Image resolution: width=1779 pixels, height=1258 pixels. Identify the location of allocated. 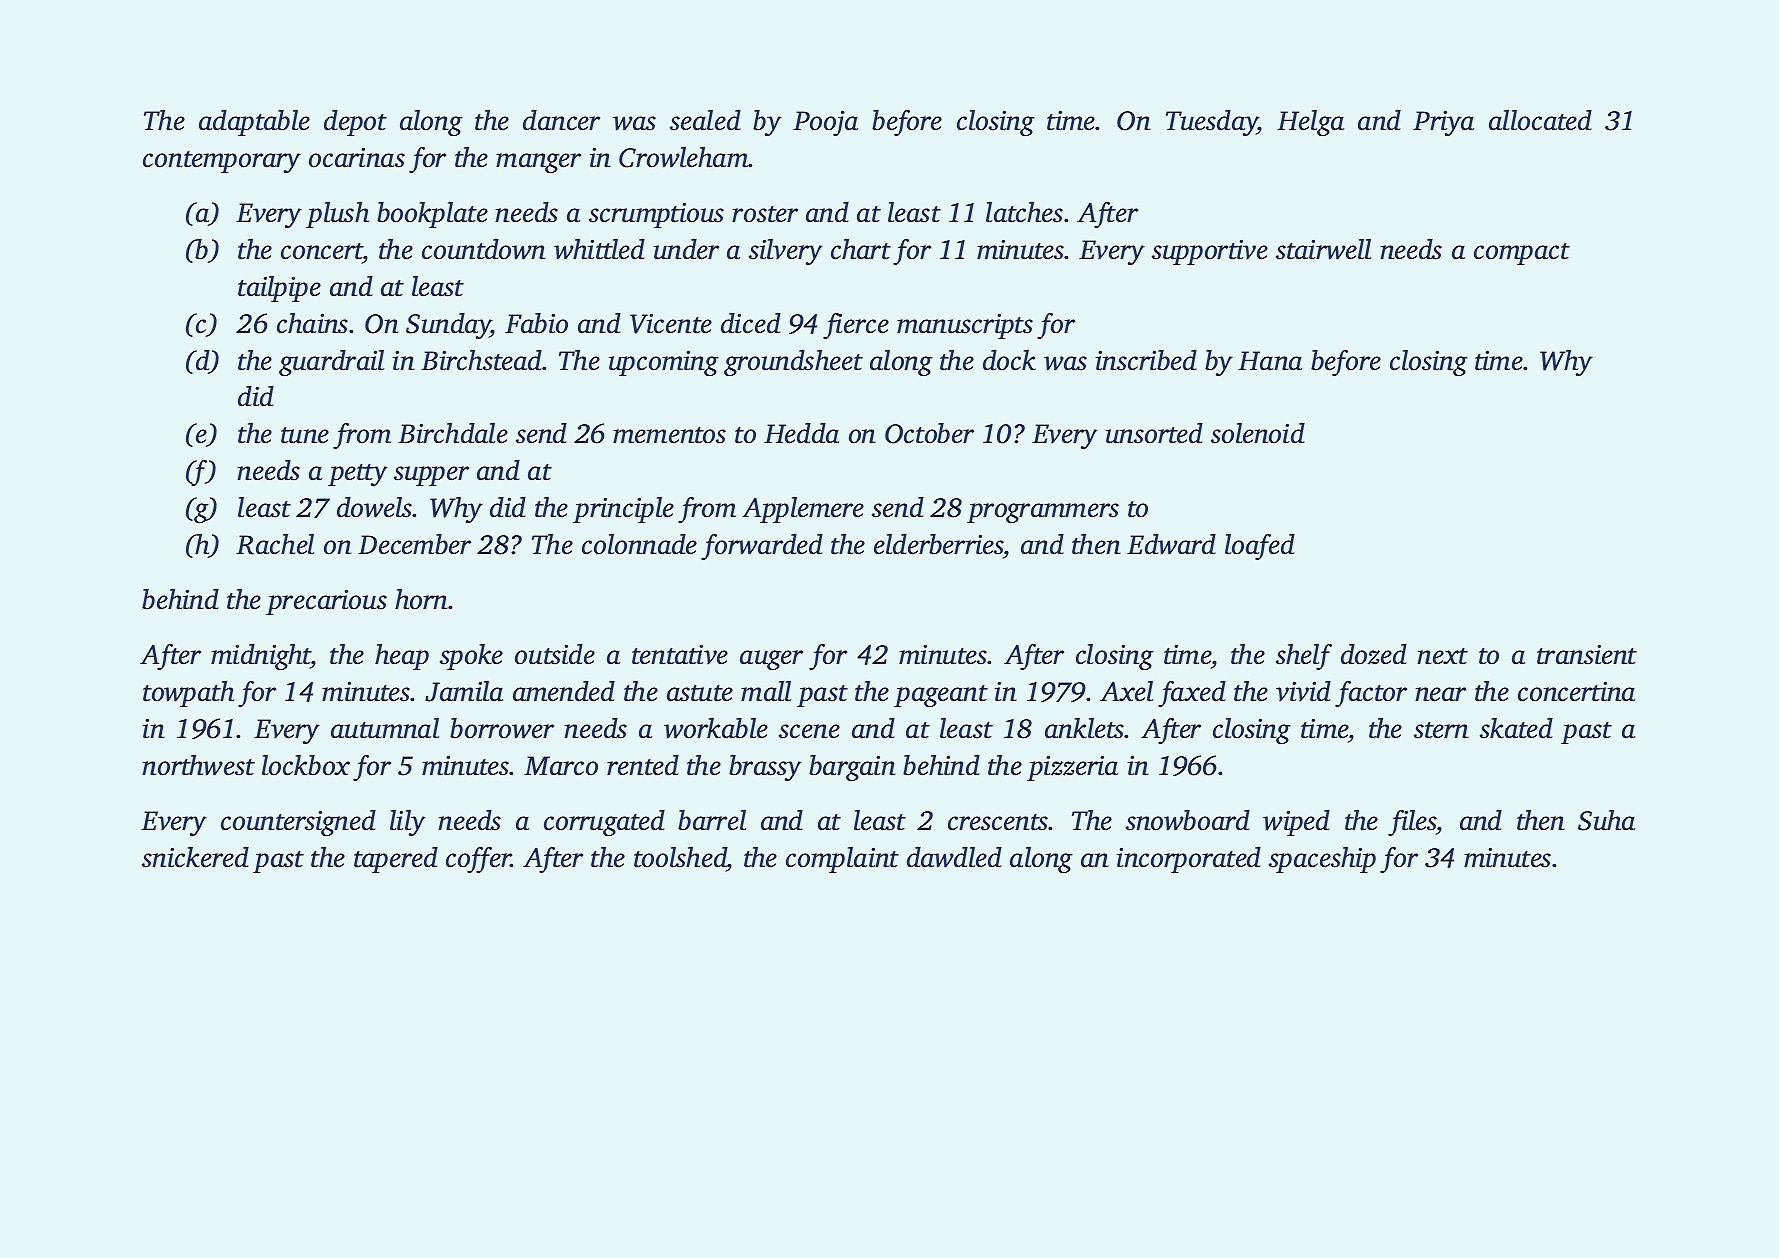
(1540, 120).
